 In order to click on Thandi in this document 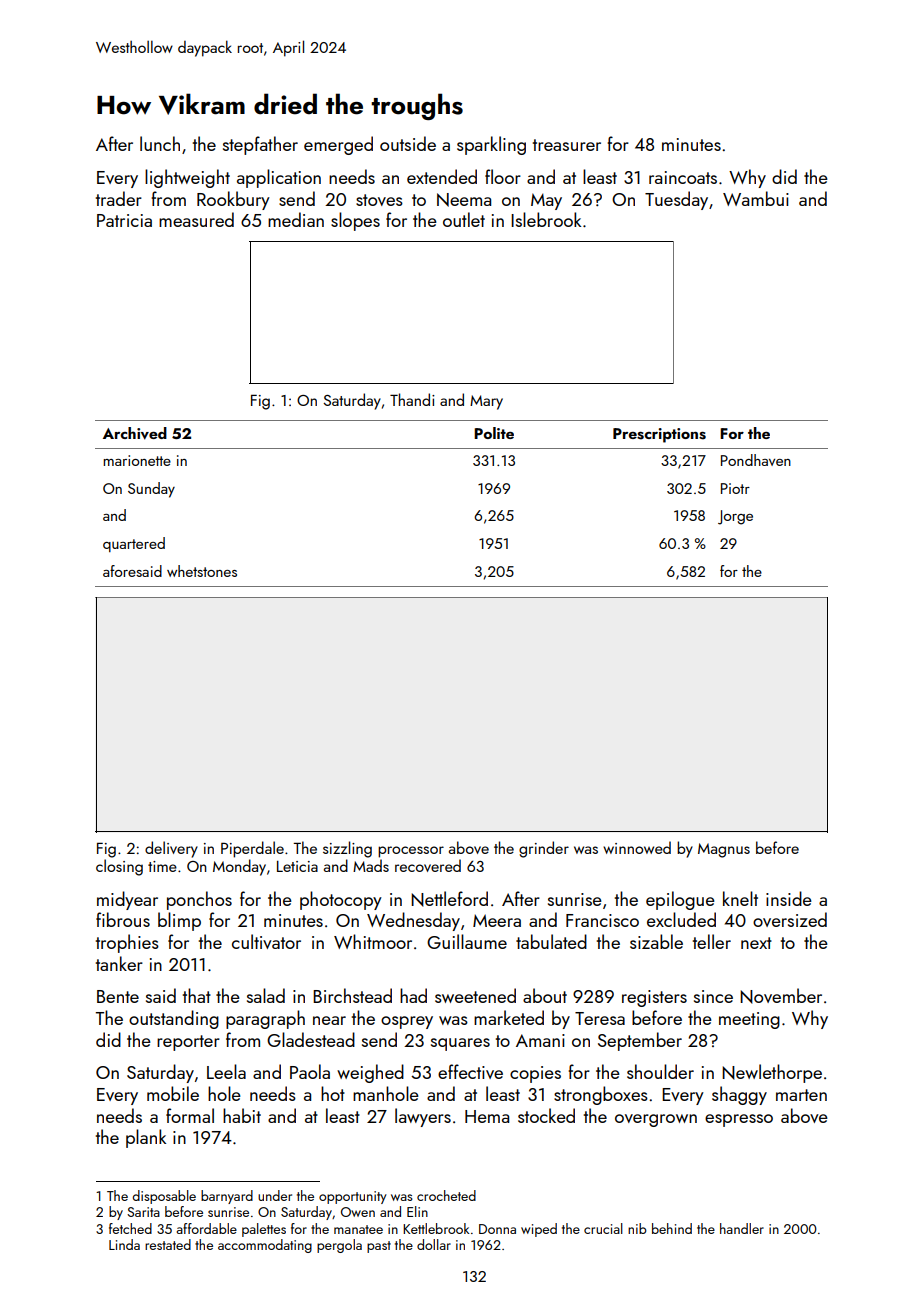, I will do `click(412, 399)`.
